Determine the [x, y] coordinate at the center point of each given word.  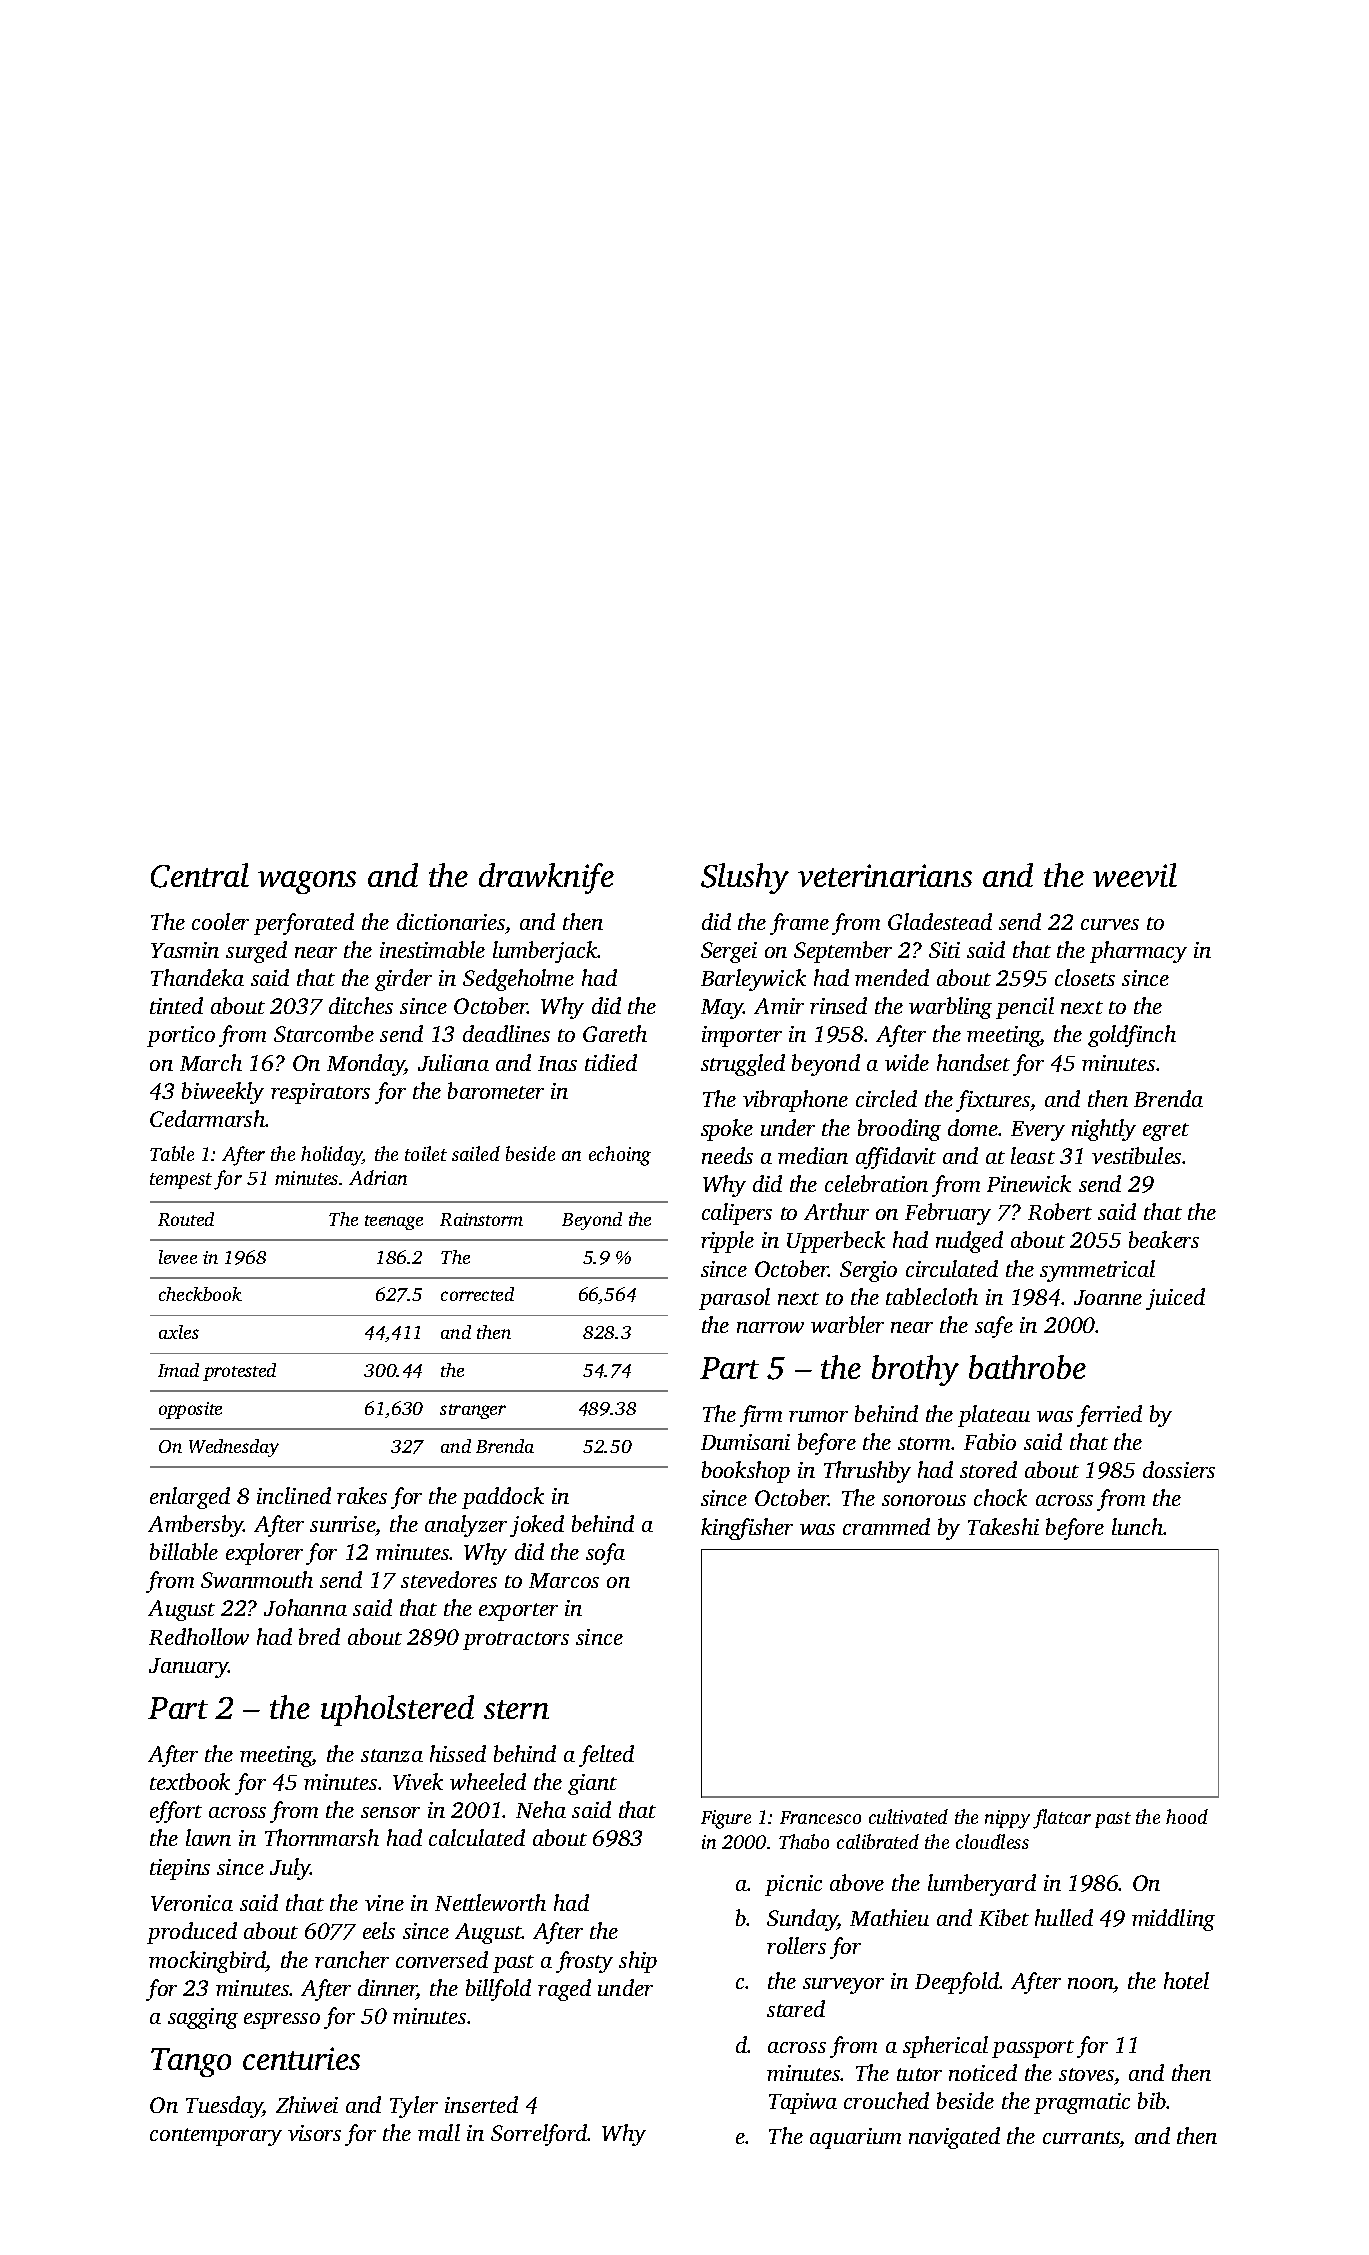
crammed [886, 1526]
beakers [1164, 1239]
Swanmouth [257, 1579]
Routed [186, 1219]
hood [1187, 1816]
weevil [1135, 875]
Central [200, 875]
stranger [473, 1411]
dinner [387, 1989]
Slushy [745, 878]
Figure [726, 1819]
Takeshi [1003, 1526]
